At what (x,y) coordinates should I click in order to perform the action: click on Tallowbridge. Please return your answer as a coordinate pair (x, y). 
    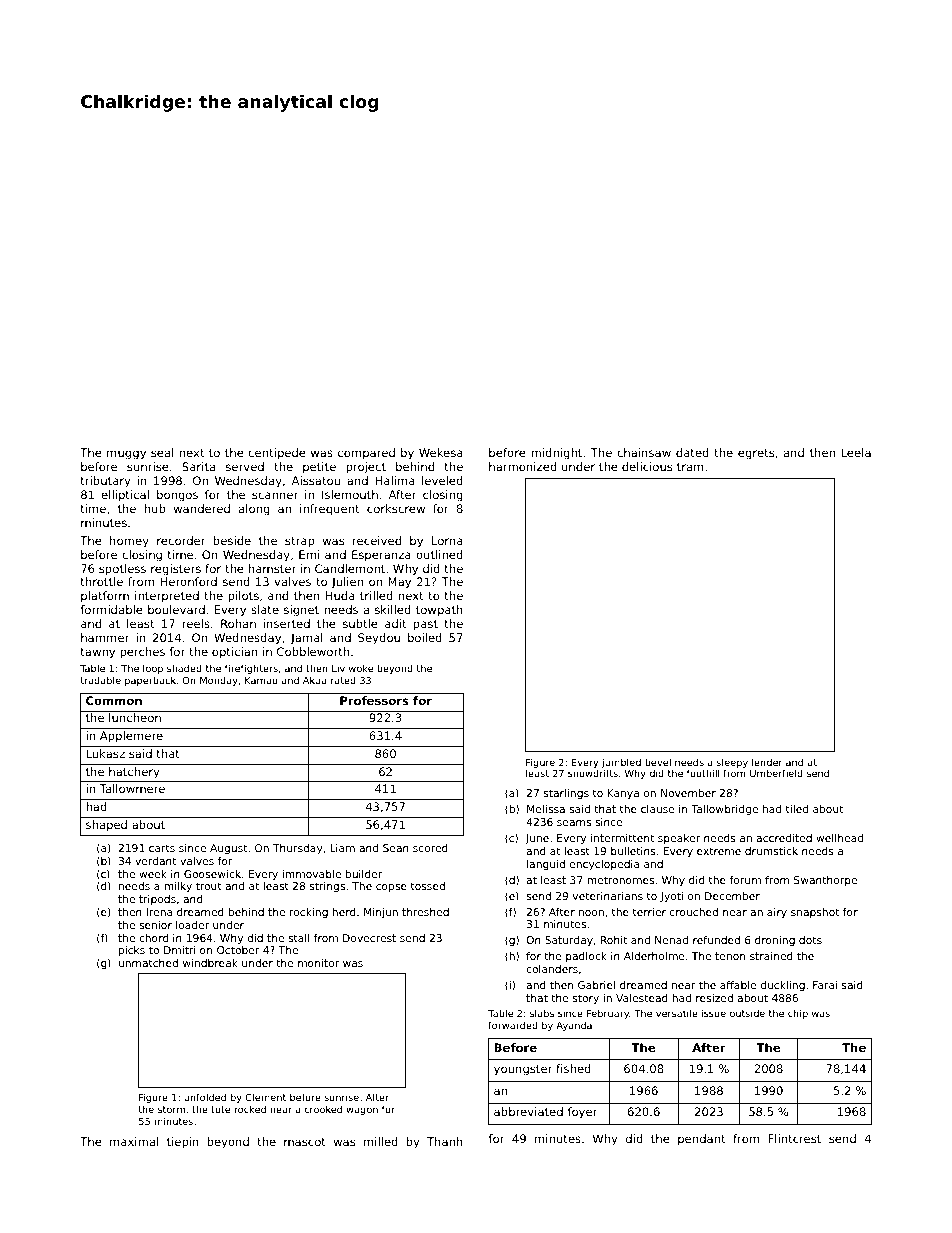
    Looking at the image, I should click on (724, 810).
